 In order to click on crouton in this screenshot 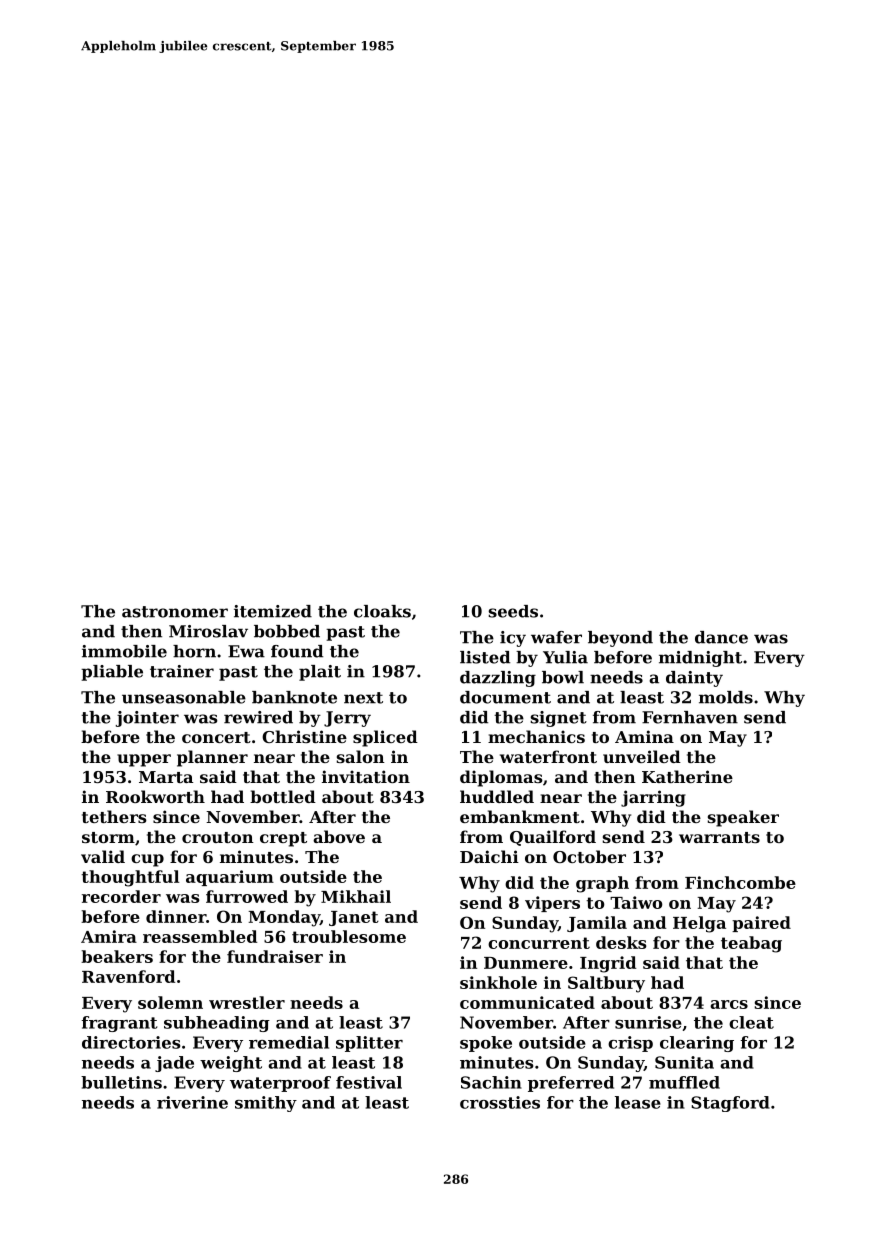, I will do `click(218, 837)`.
